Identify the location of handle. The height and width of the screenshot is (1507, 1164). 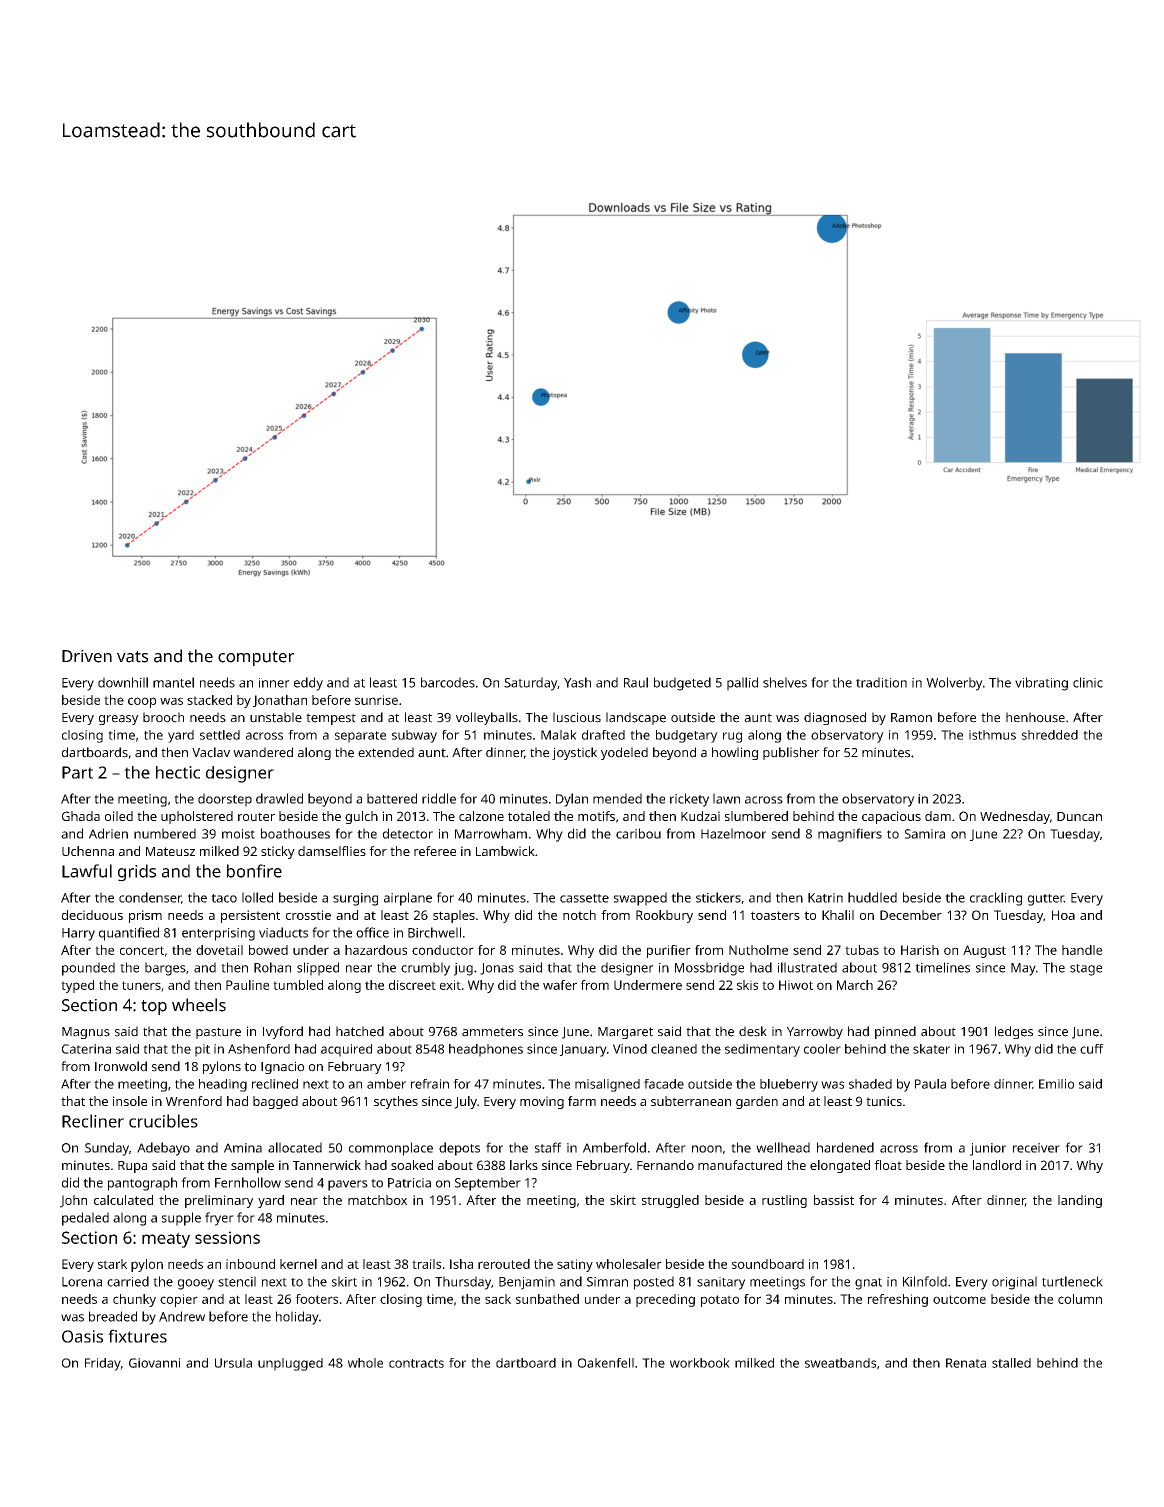
(1082, 950).
